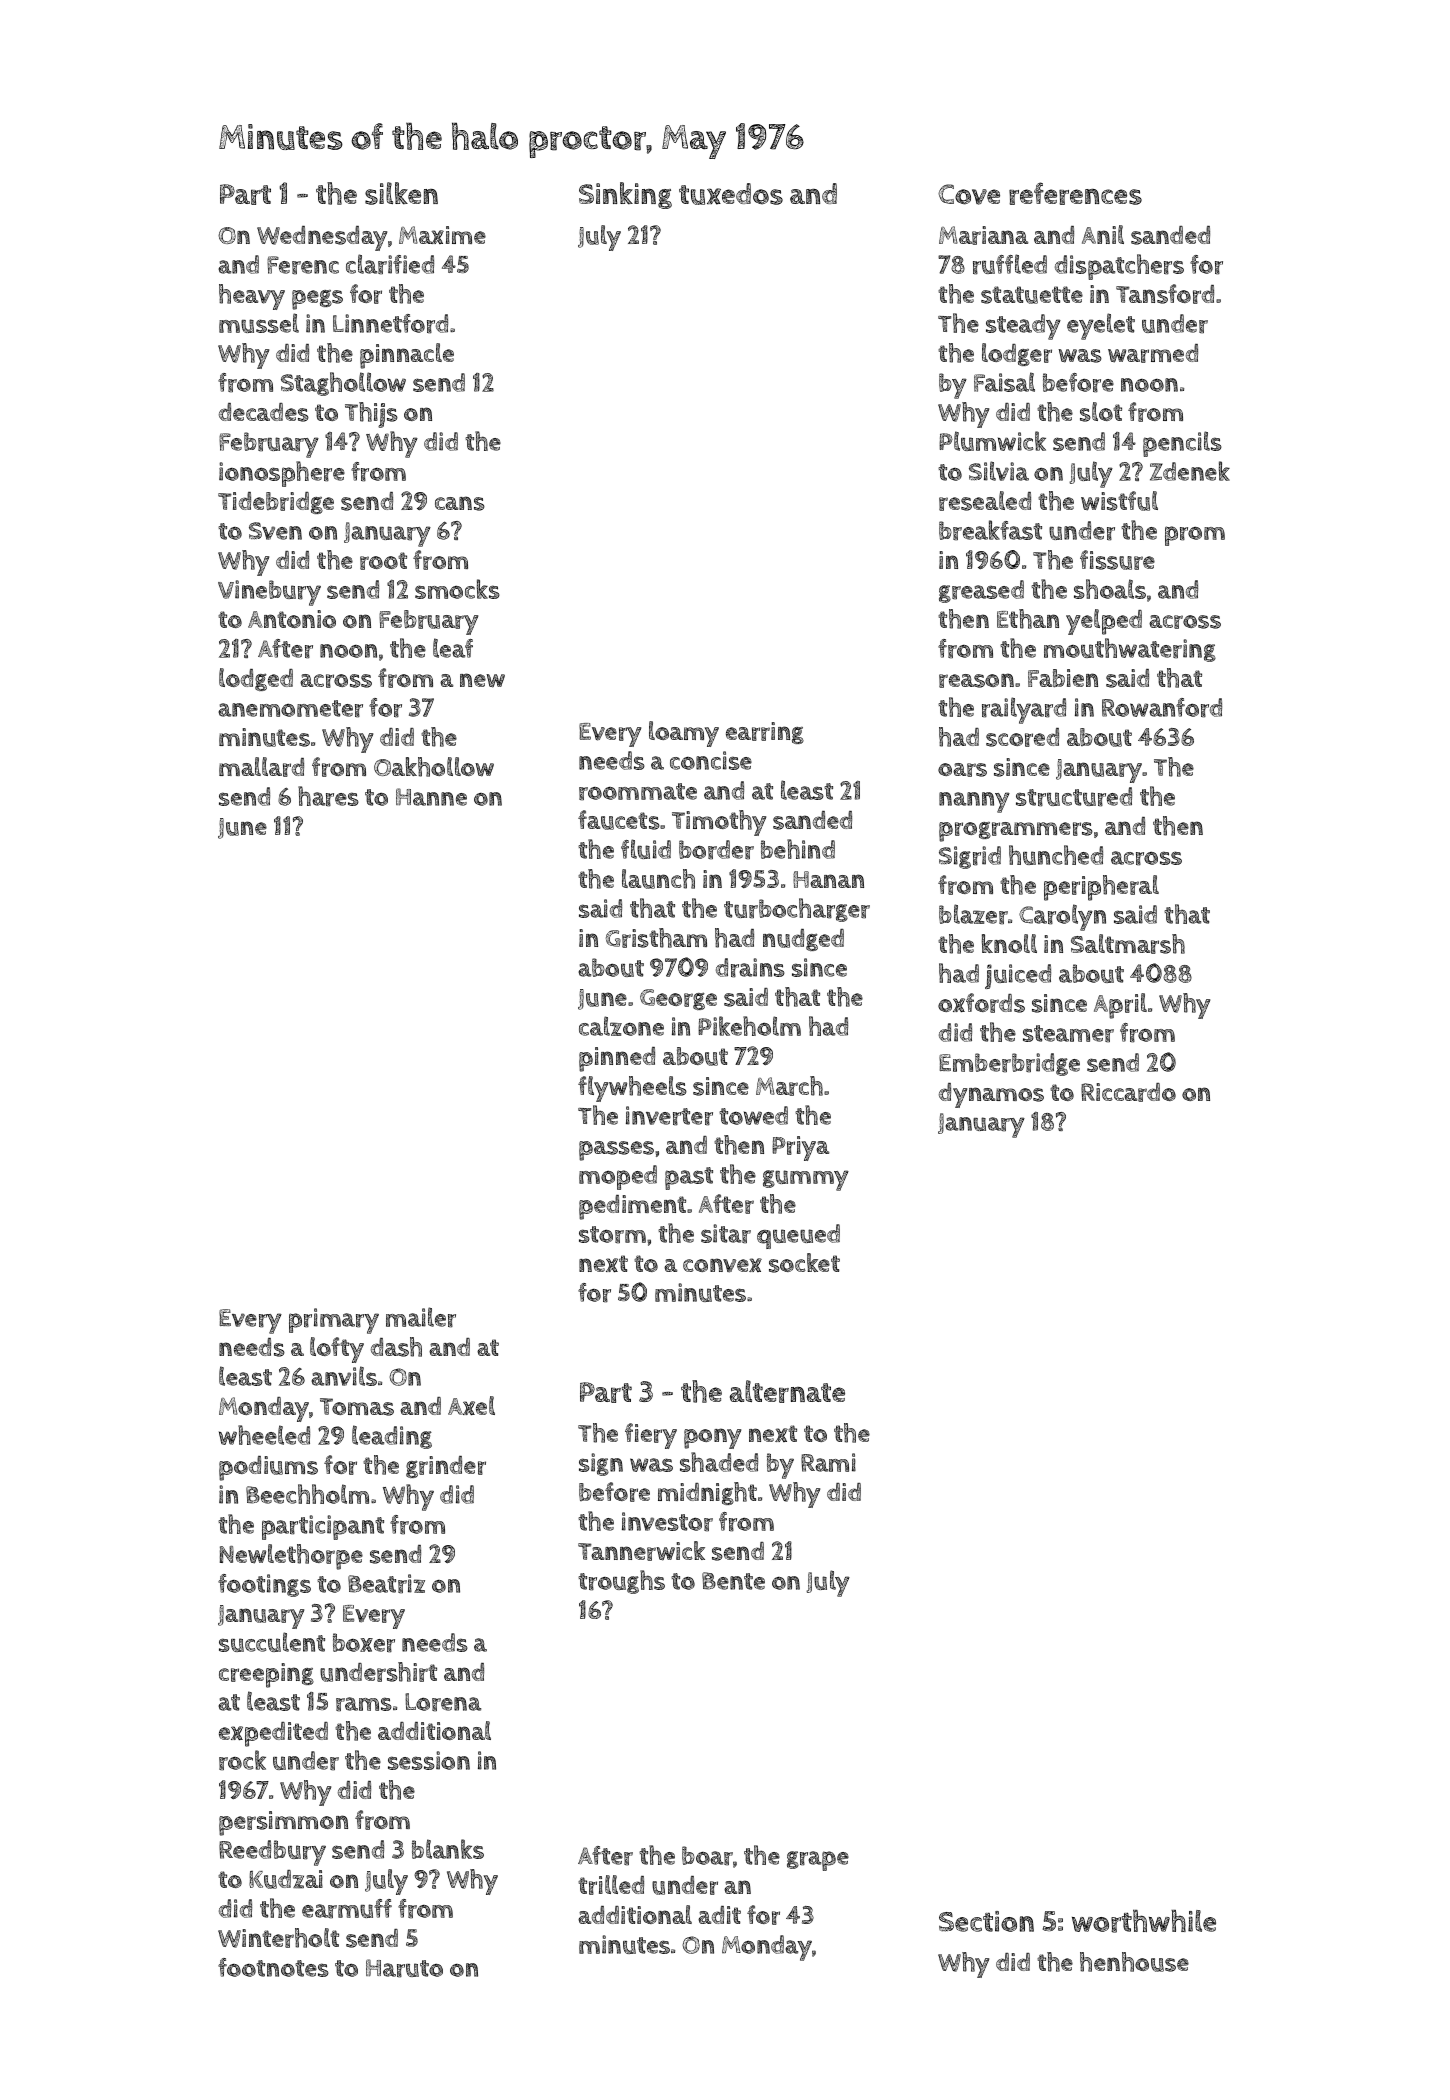 Image resolution: width=1450 pixels, height=2100 pixels. I want to click on primary, so click(334, 1321).
